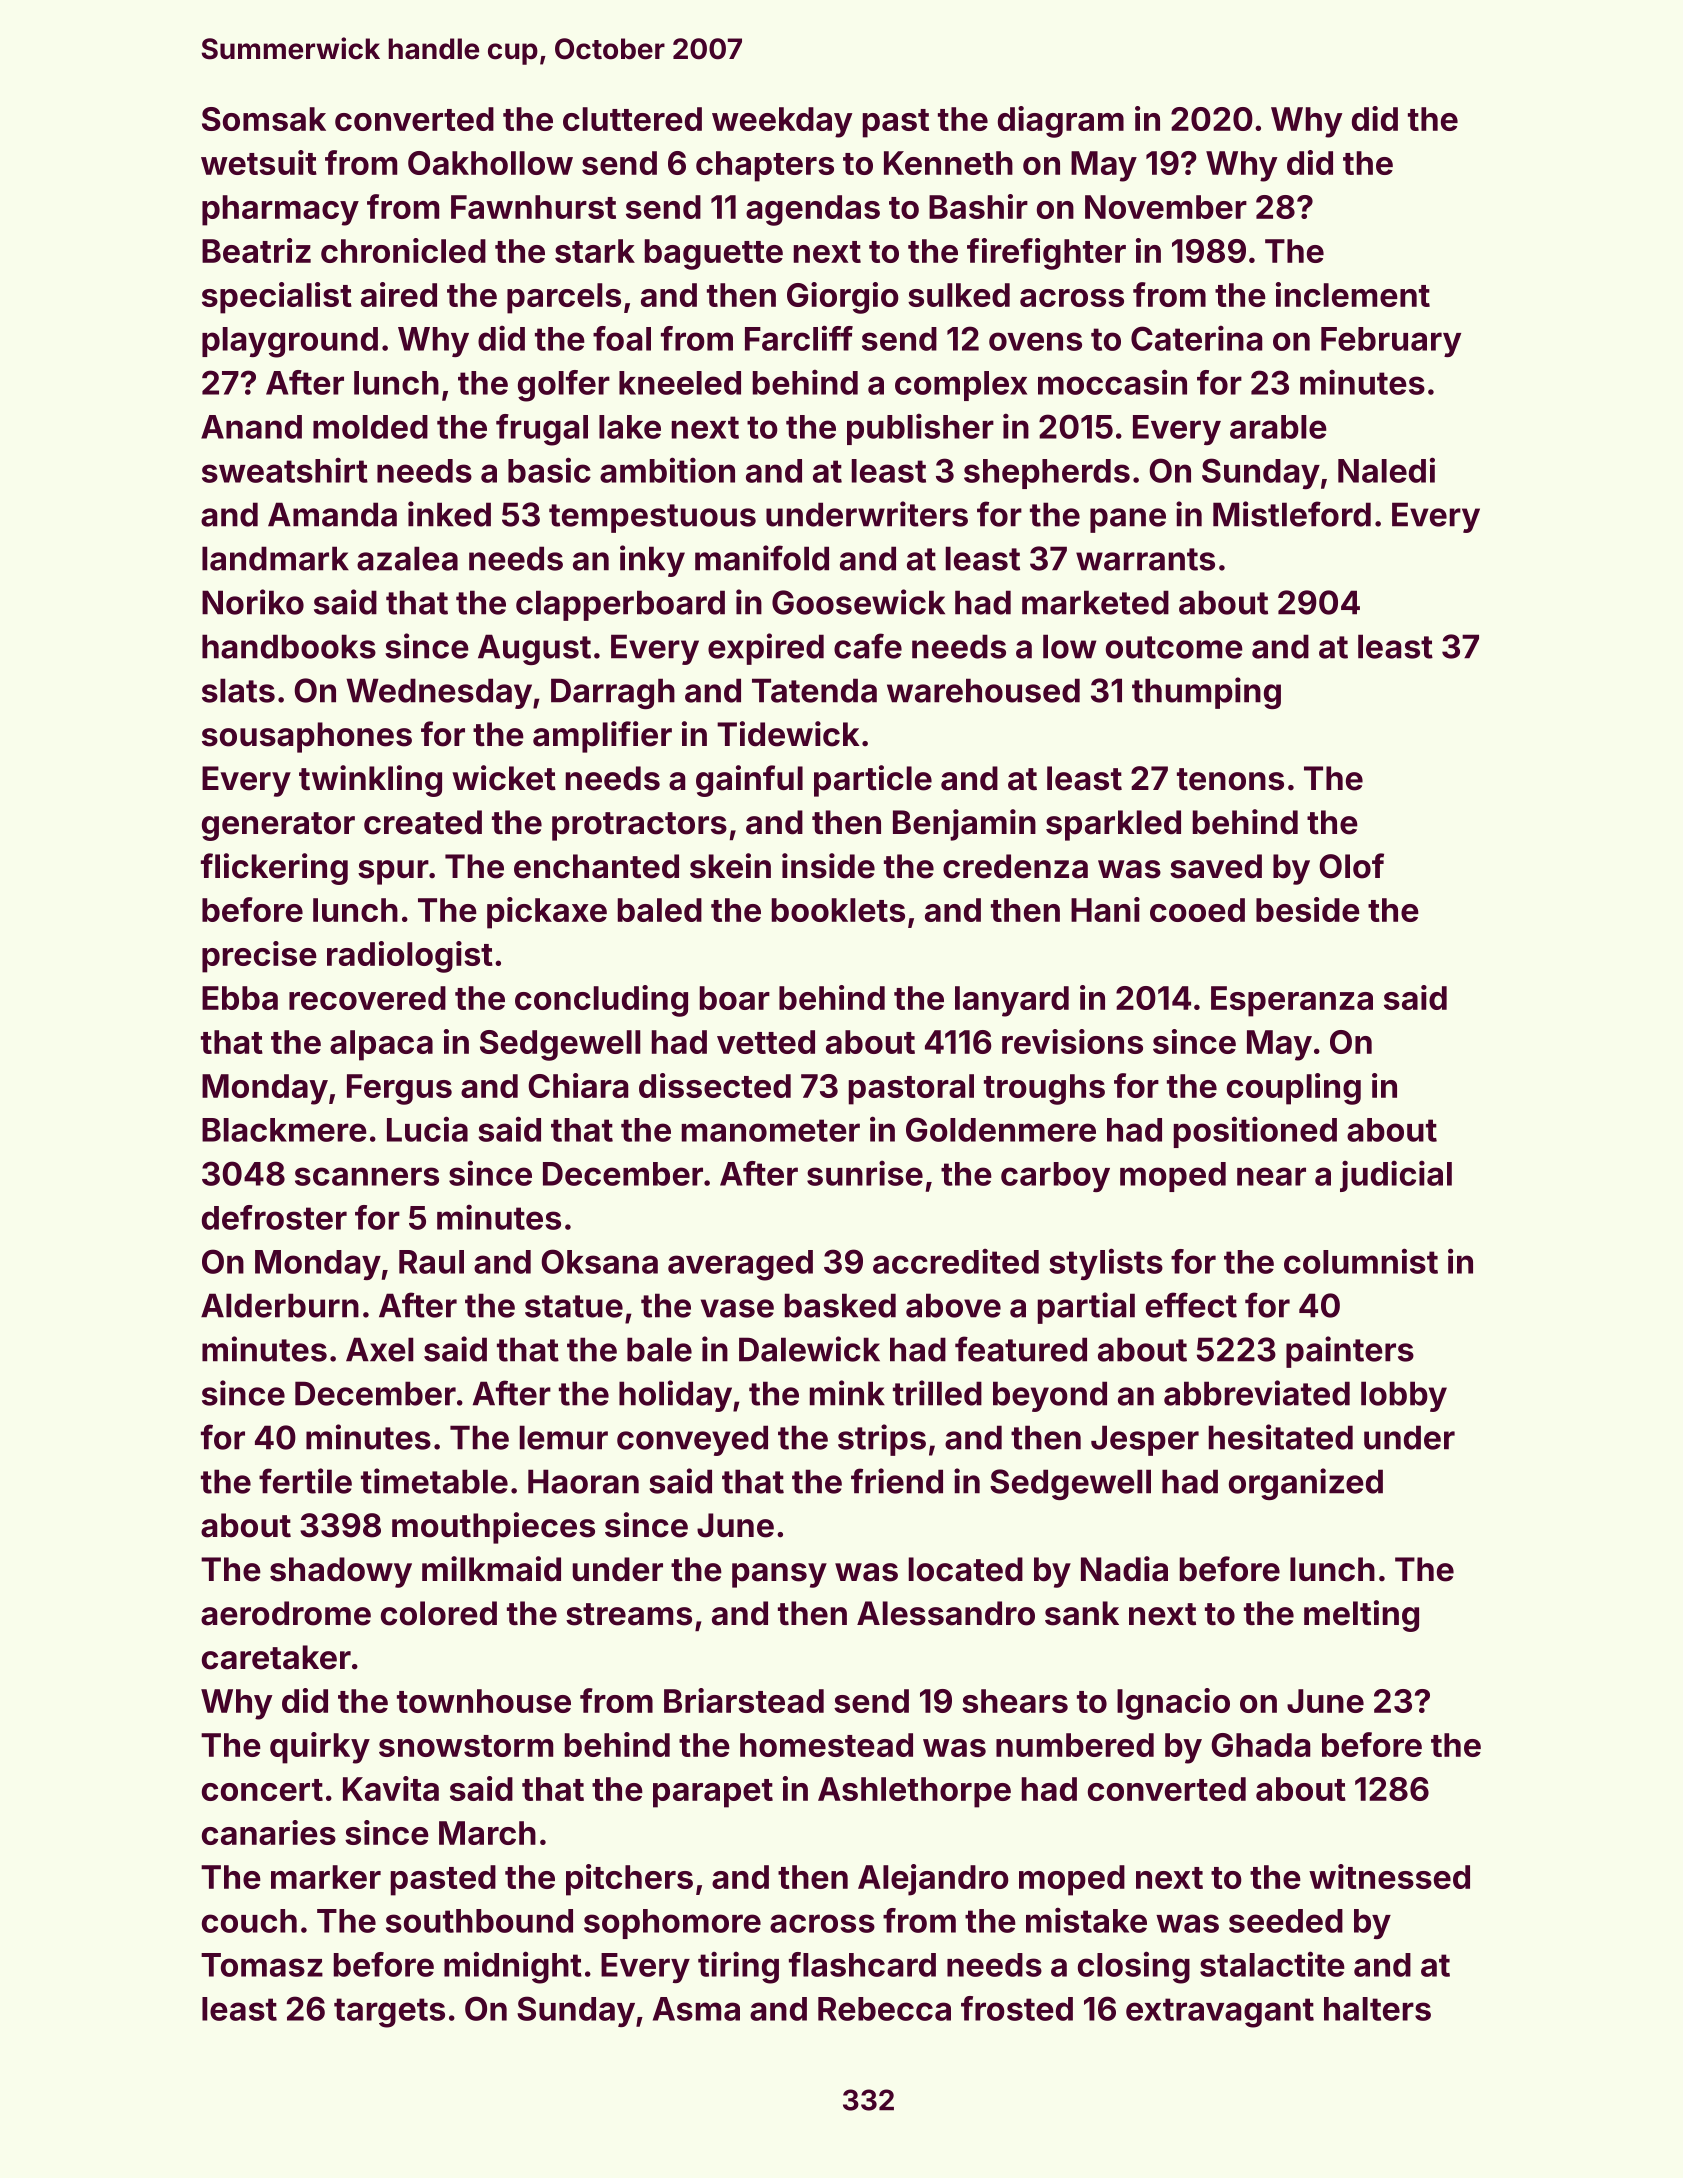 The width and height of the image is (1683, 2178). I want to click on Caterina, so click(1196, 338).
